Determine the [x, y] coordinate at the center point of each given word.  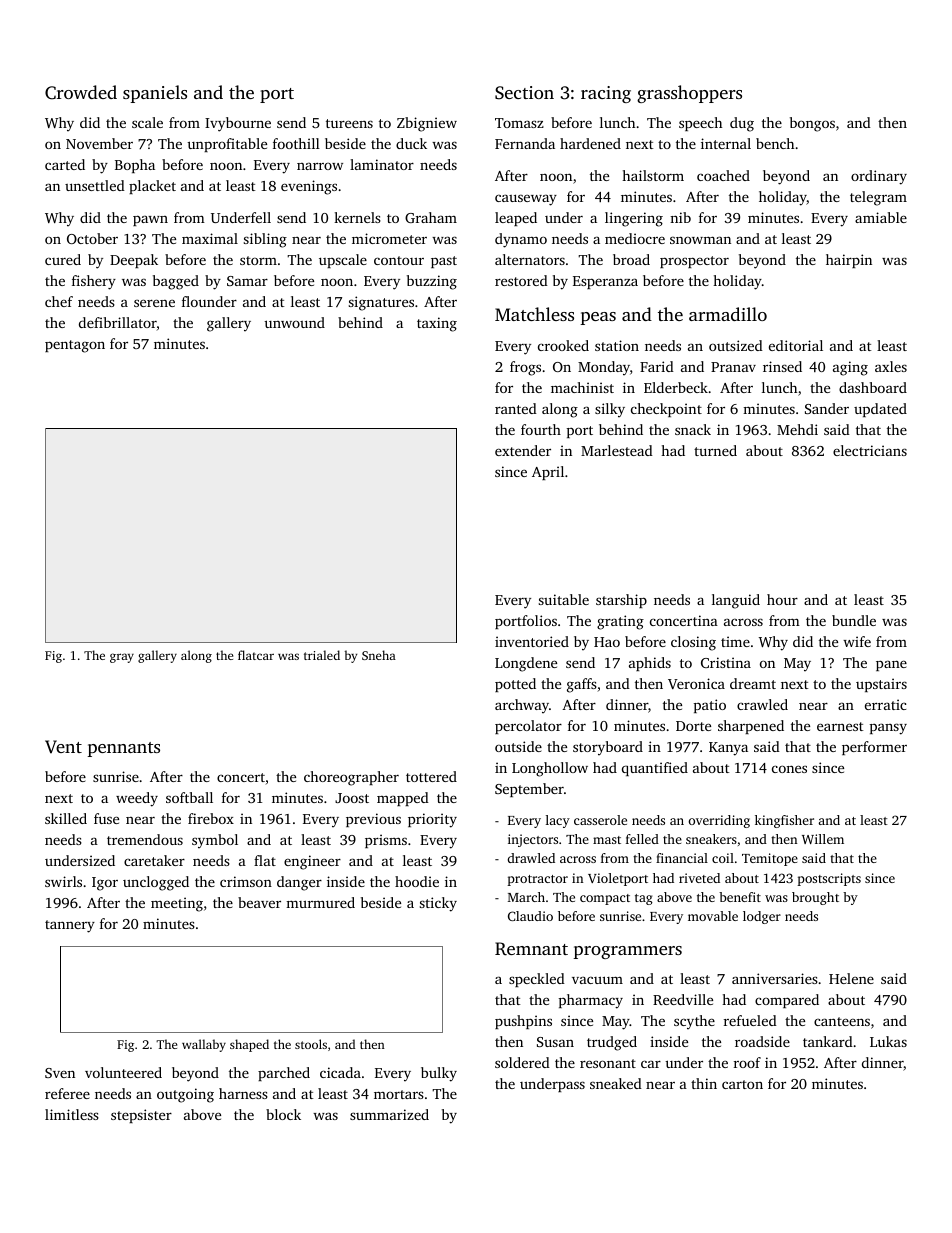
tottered [431, 776]
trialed [322, 655]
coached [723, 175]
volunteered [123, 1072]
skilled [66, 818]
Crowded [81, 92]
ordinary [879, 177]
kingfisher [784, 821]
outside [518, 746]
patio [710, 706]
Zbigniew [427, 124]
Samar [247, 281]
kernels [357, 217]
